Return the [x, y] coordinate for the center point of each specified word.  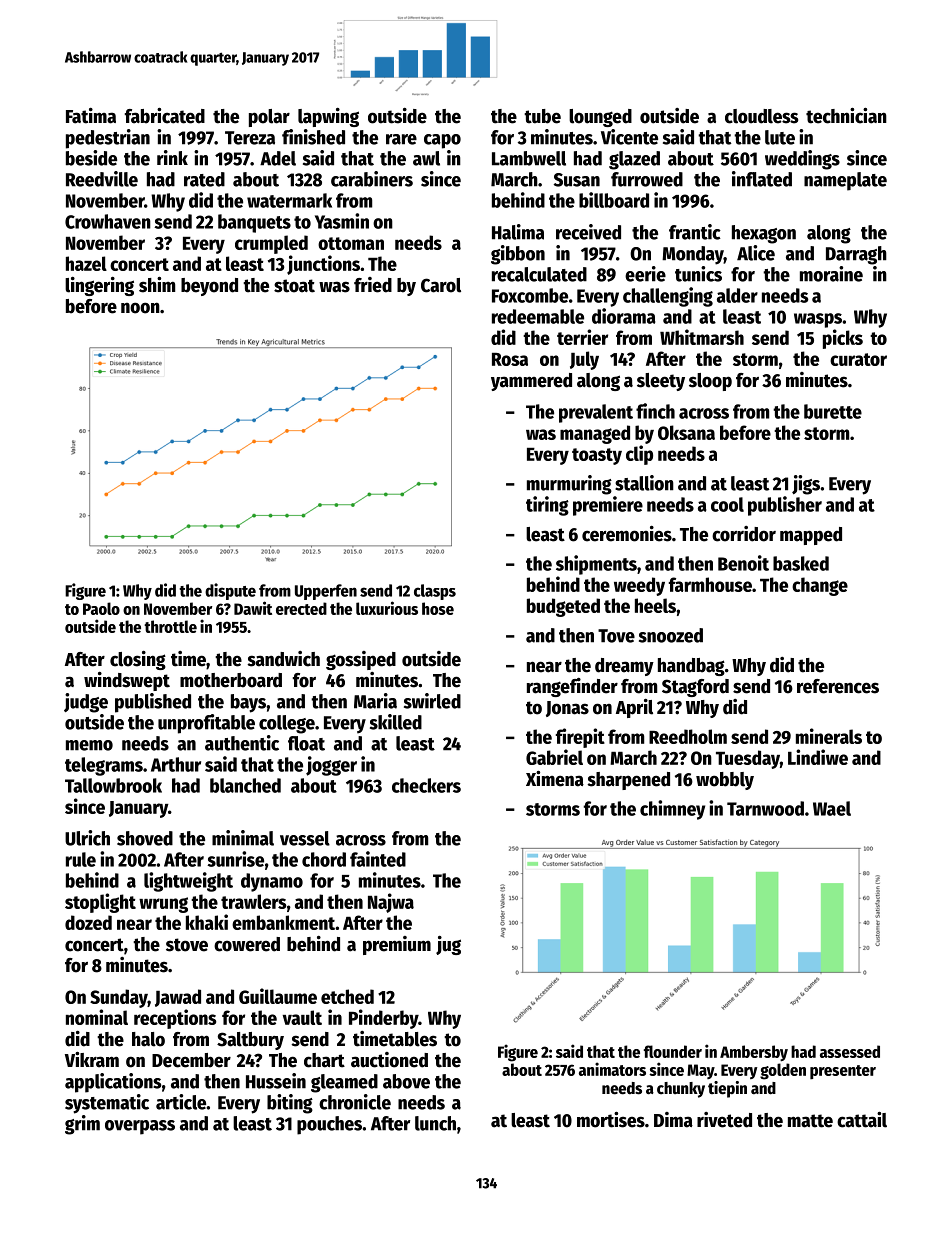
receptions [175, 1019]
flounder [673, 1051]
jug [448, 945]
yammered [531, 382]
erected [301, 608]
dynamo [272, 882]
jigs [806, 485]
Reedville [102, 179]
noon [140, 308]
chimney [672, 810]
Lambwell [529, 158]
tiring [547, 506]
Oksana [686, 432]
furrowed [647, 179]
